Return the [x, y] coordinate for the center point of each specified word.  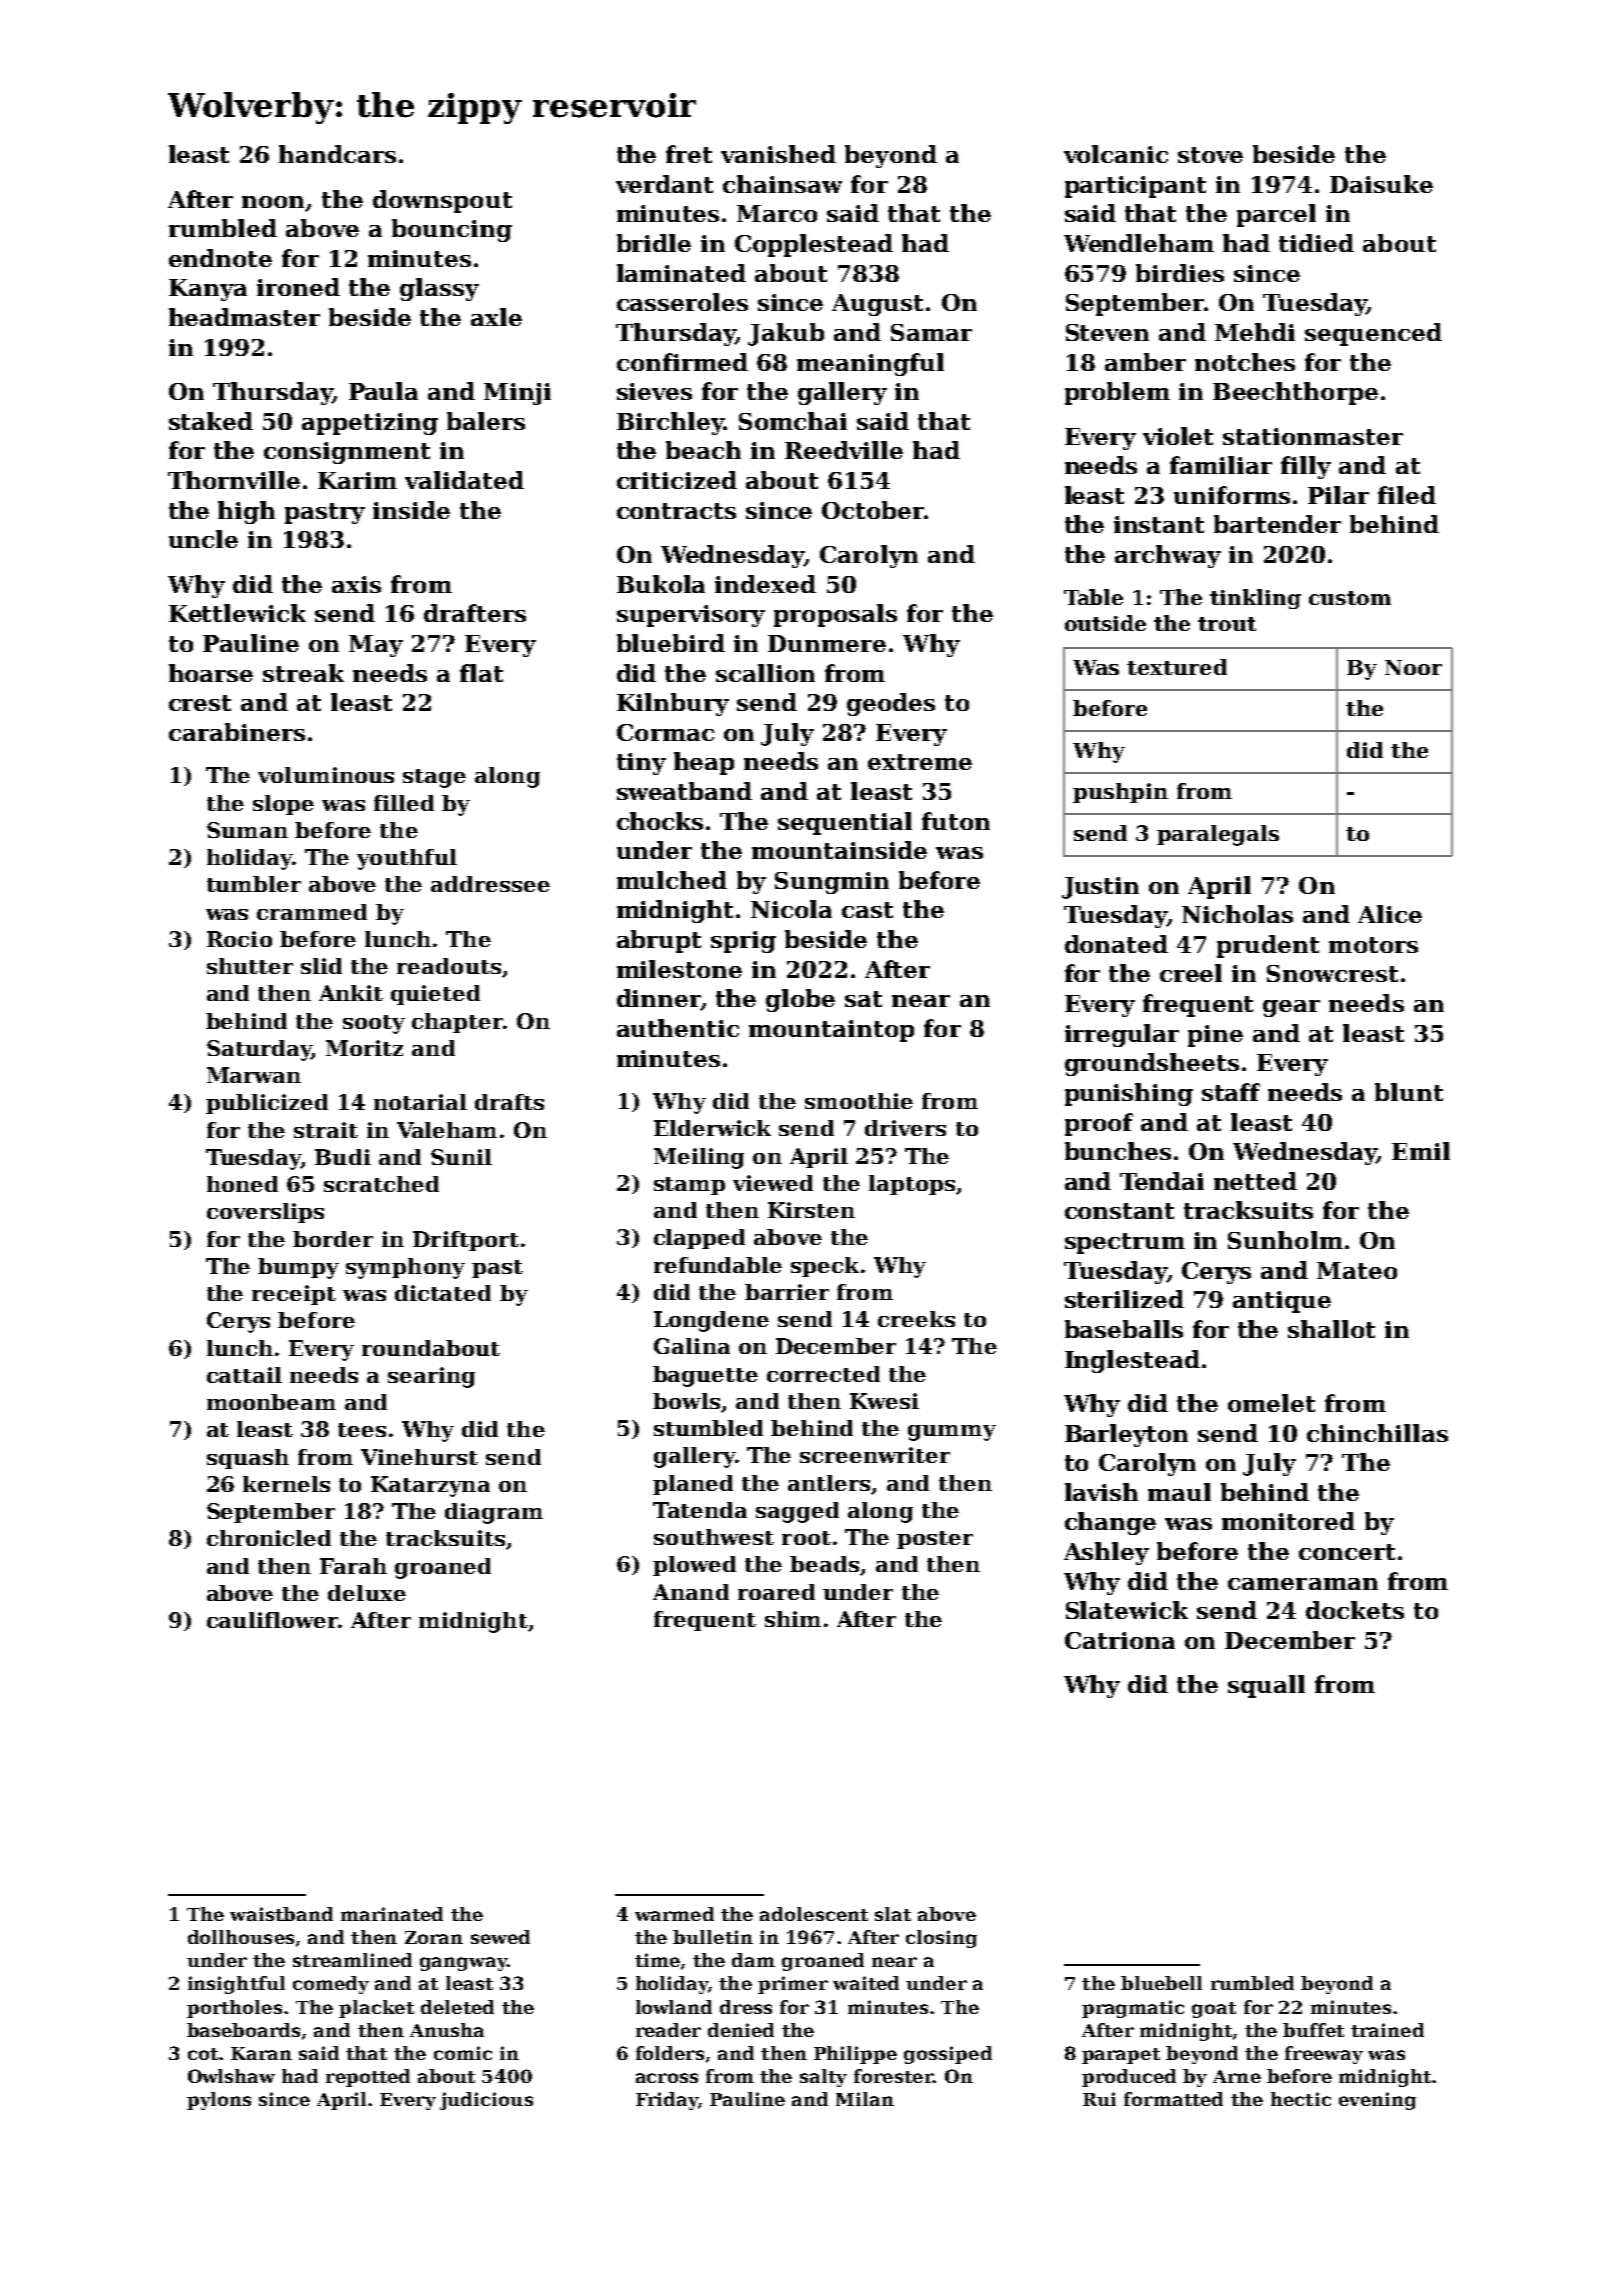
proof [1099, 1124]
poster [935, 1540]
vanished [778, 154]
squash [248, 1459]
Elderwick [712, 1128]
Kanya [208, 290]
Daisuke [1381, 184]
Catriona [1120, 1640]
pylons [219, 2101]
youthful [407, 859]
